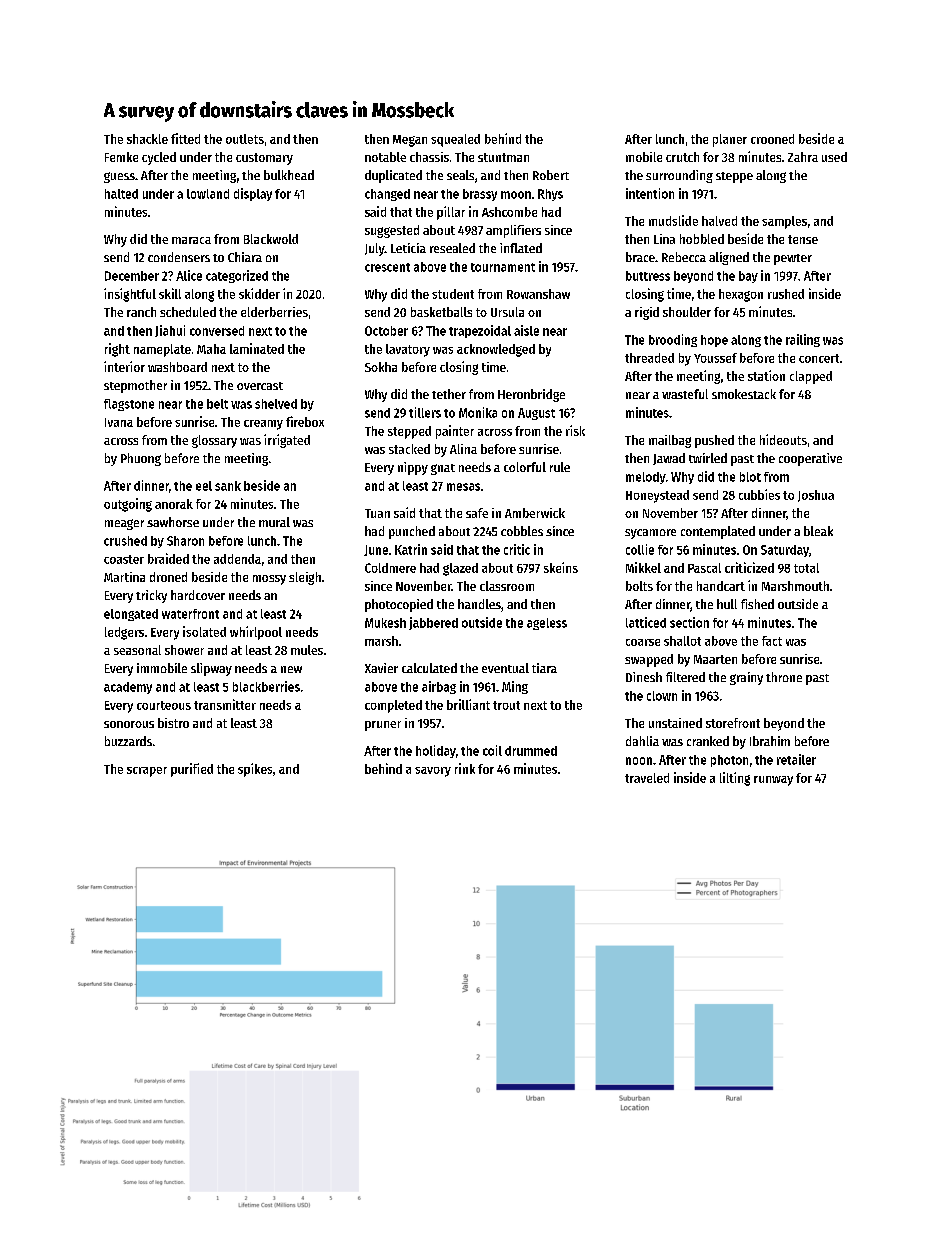  What do you see at coordinates (147, 772) in the page?
I see `scraper` at bounding box center [147, 772].
